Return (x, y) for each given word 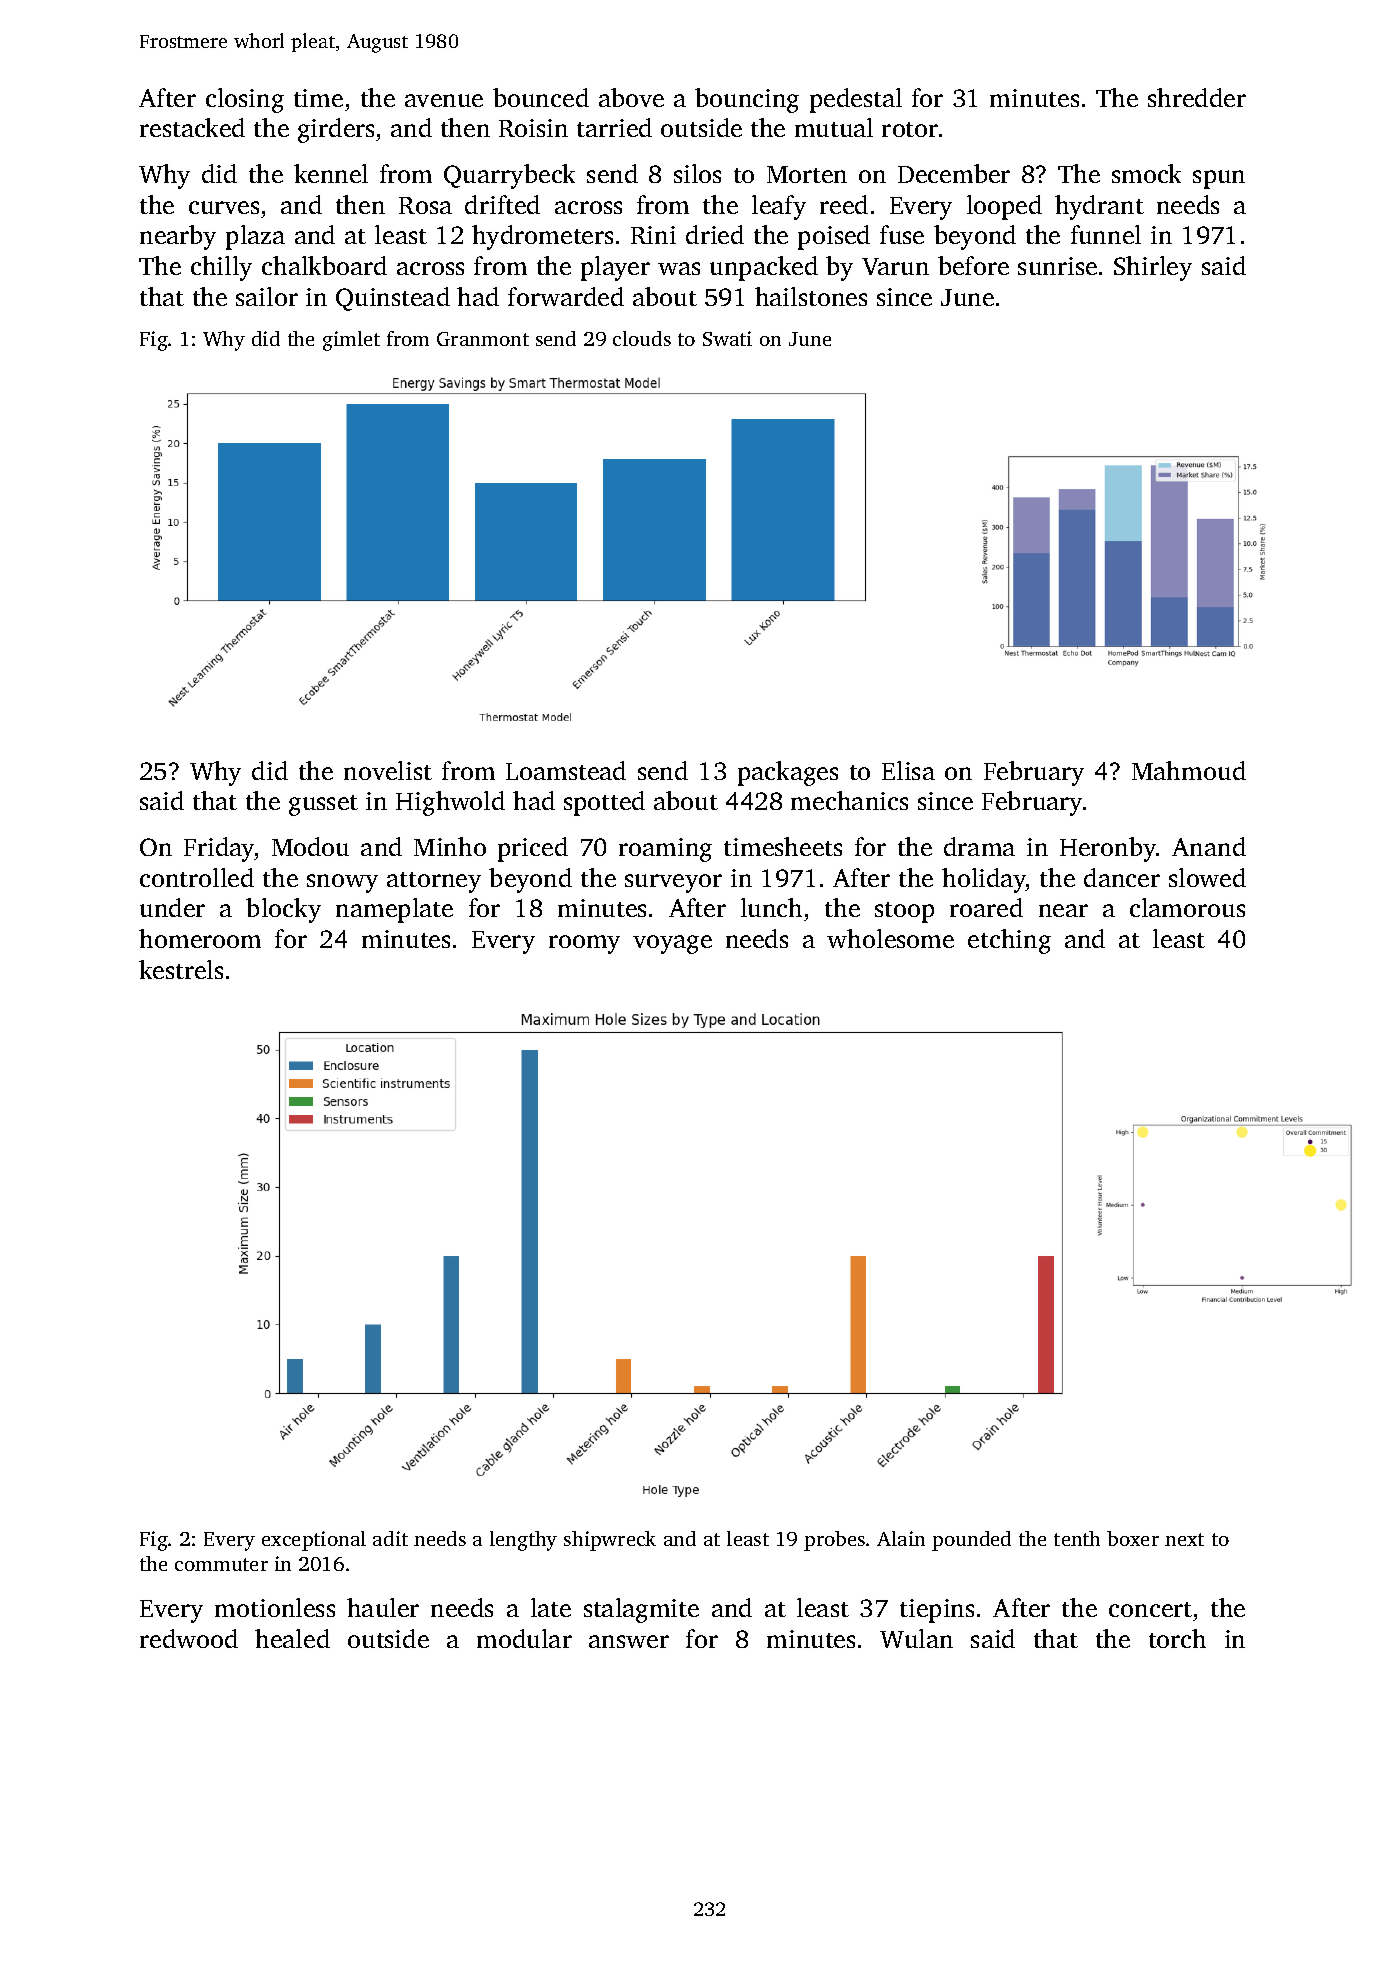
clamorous (1187, 907)
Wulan (916, 1638)
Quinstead (393, 299)
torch (1177, 1638)
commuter (221, 1564)
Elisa (908, 770)
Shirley (1153, 268)
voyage (672, 944)
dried (715, 234)
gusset (323, 805)
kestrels (181, 969)
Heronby (1108, 849)
